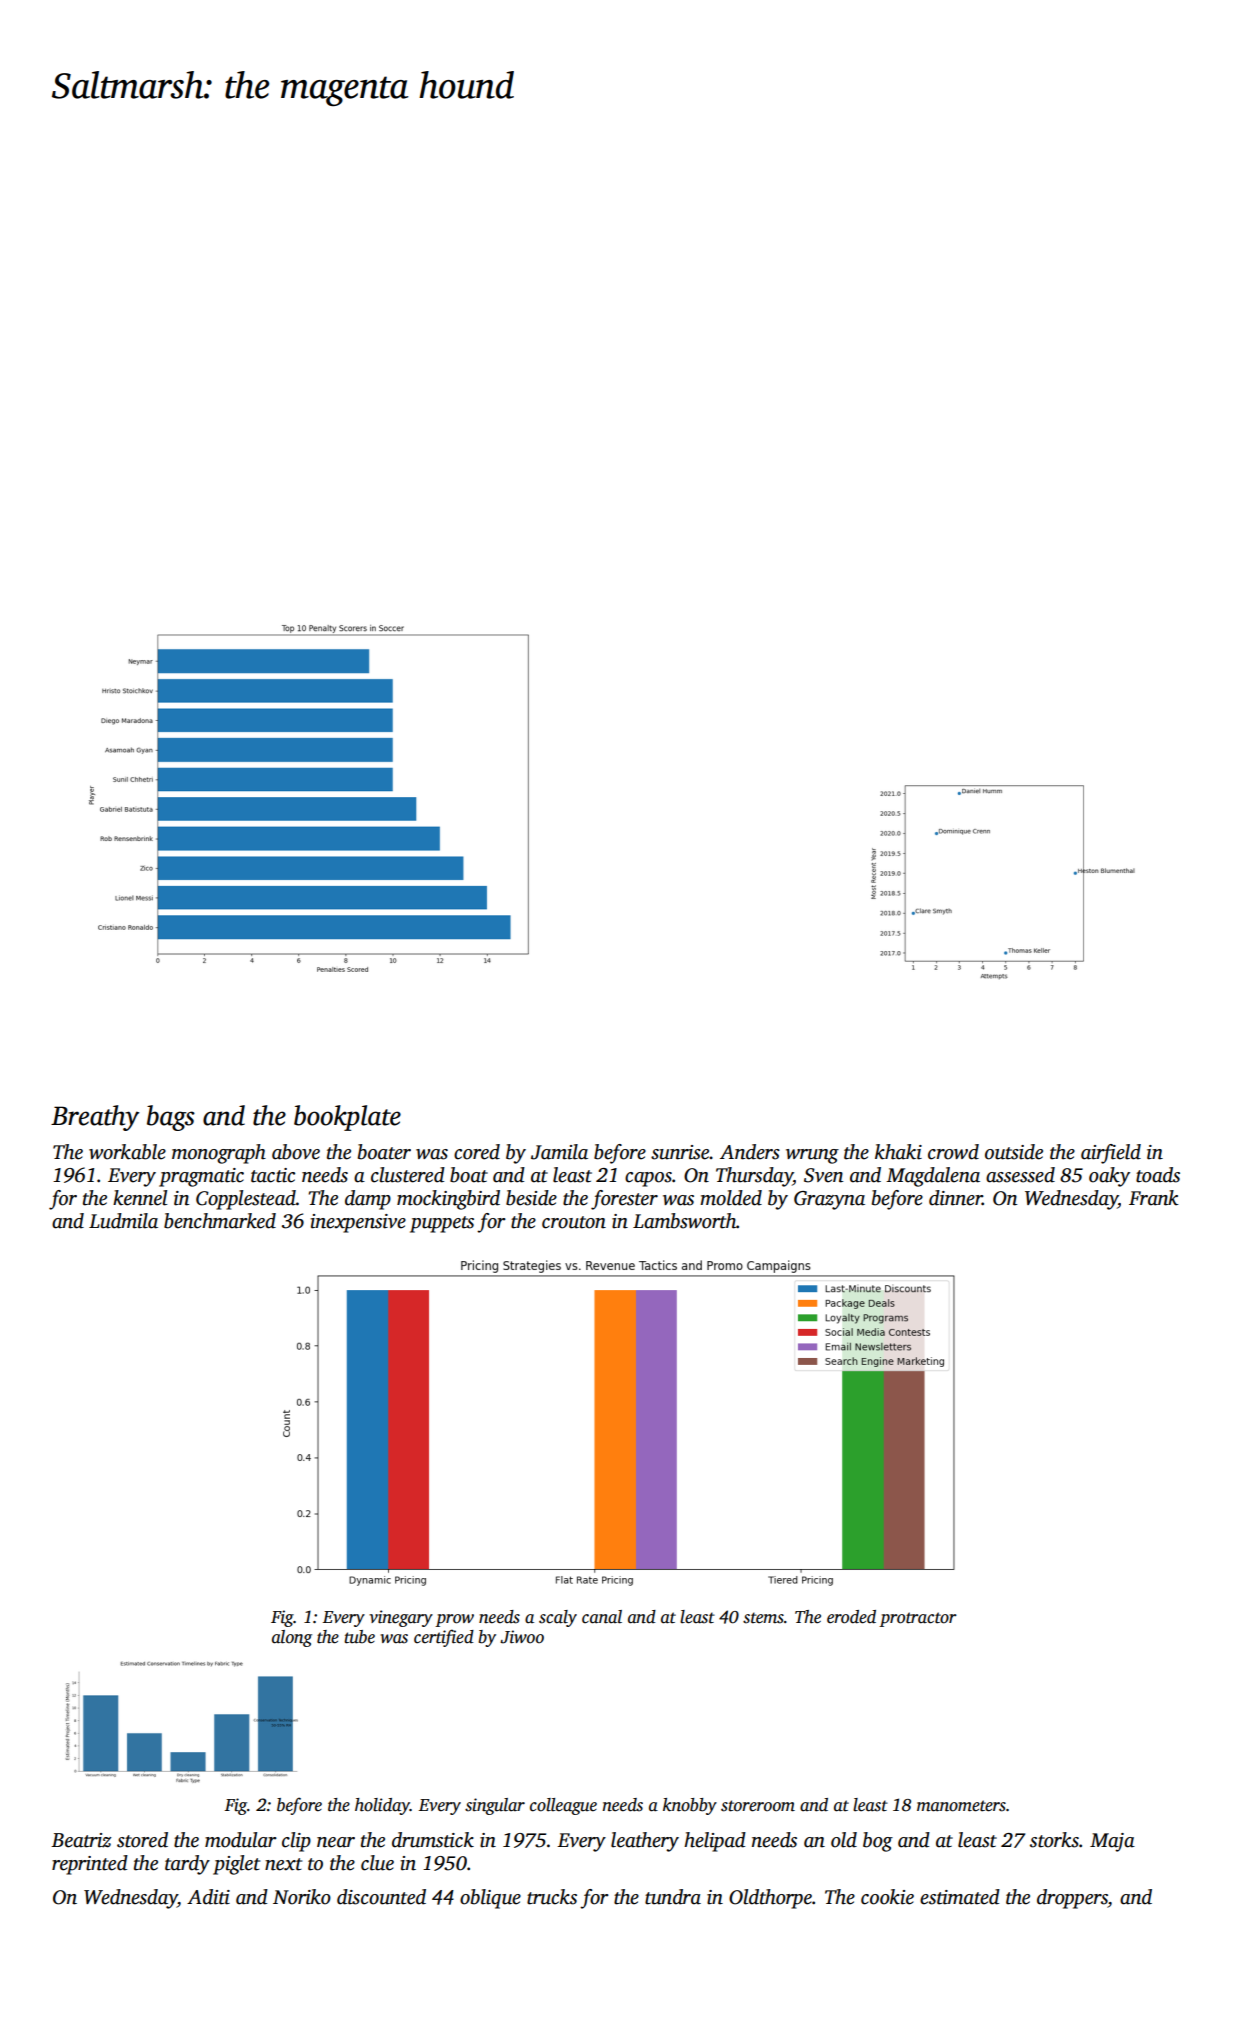 This page has width=1236, height=2035. What do you see at coordinates (953, 1152) in the page?
I see `crowd` at bounding box center [953, 1152].
